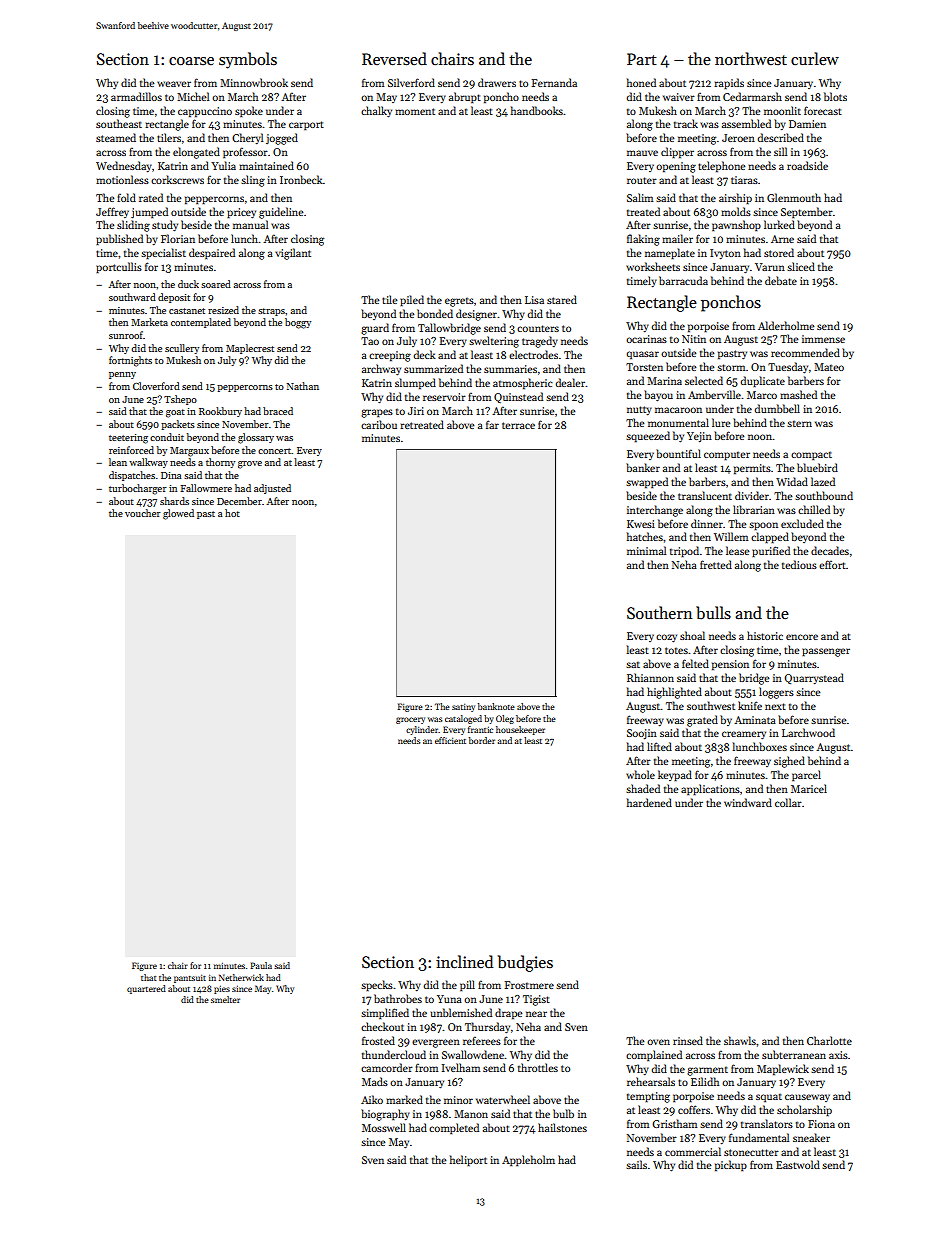  Describe the element at coordinates (811, 456) in the screenshot. I see `compact` at that location.
